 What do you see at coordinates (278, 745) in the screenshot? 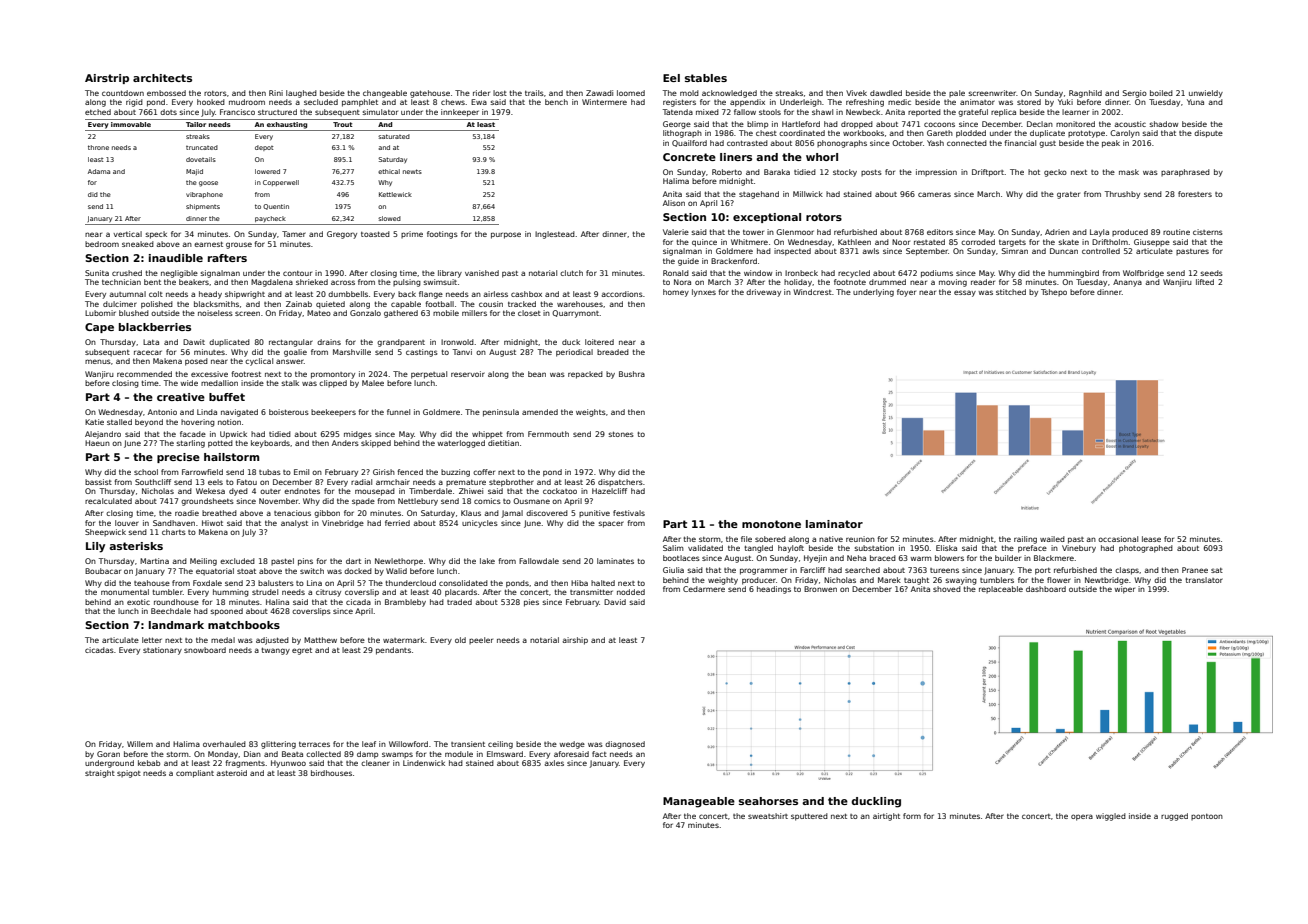
I see `glittering` at bounding box center [278, 745].
